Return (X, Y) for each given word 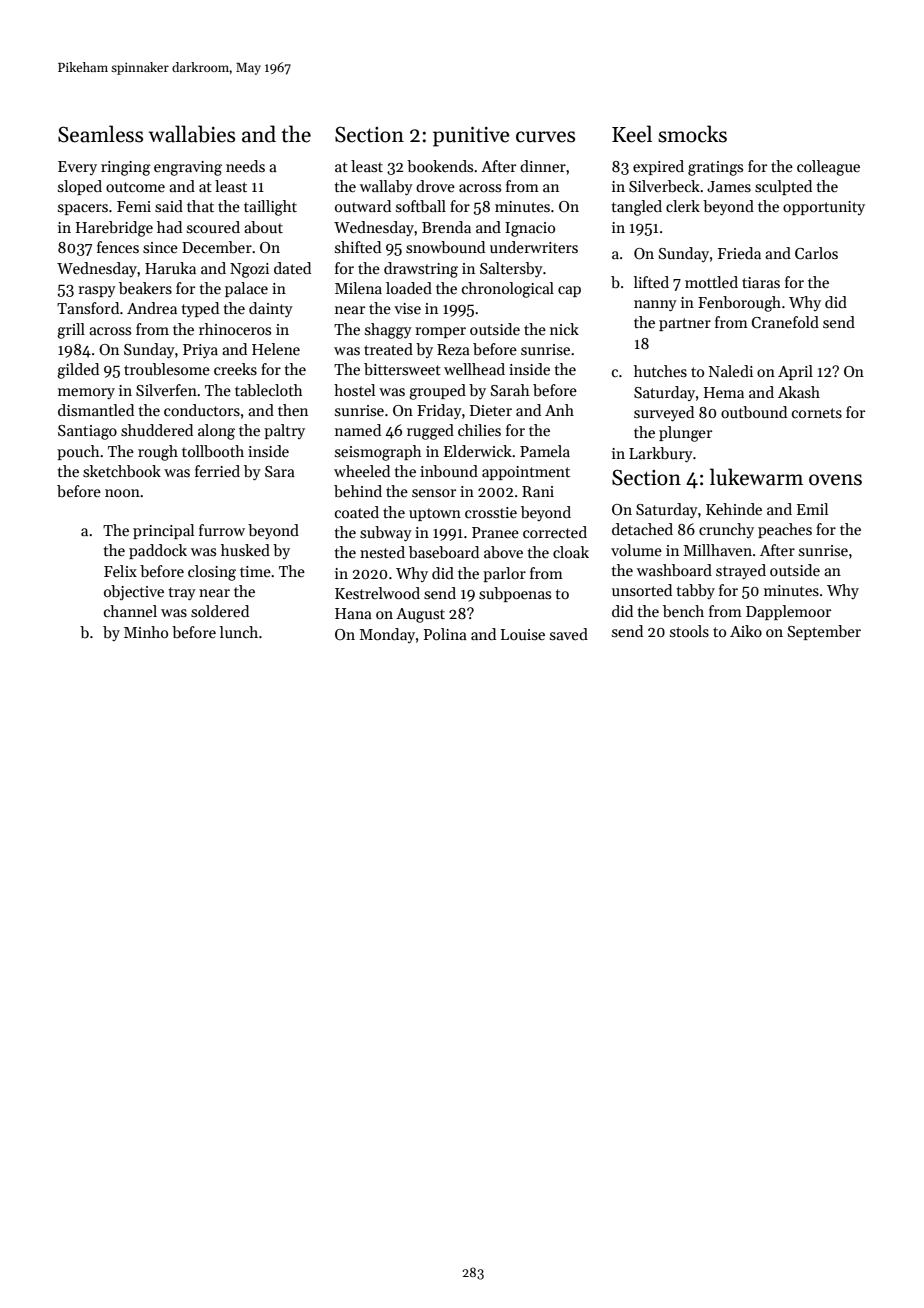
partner (685, 324)
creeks (235, 369)
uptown (435, 514)
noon (122, 493)
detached (642, 529)
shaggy (388, 331)
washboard (674, 570)
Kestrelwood (377, 593)
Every (77, 168)
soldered (220, 611)
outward (363, 206)
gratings (715, 168)
